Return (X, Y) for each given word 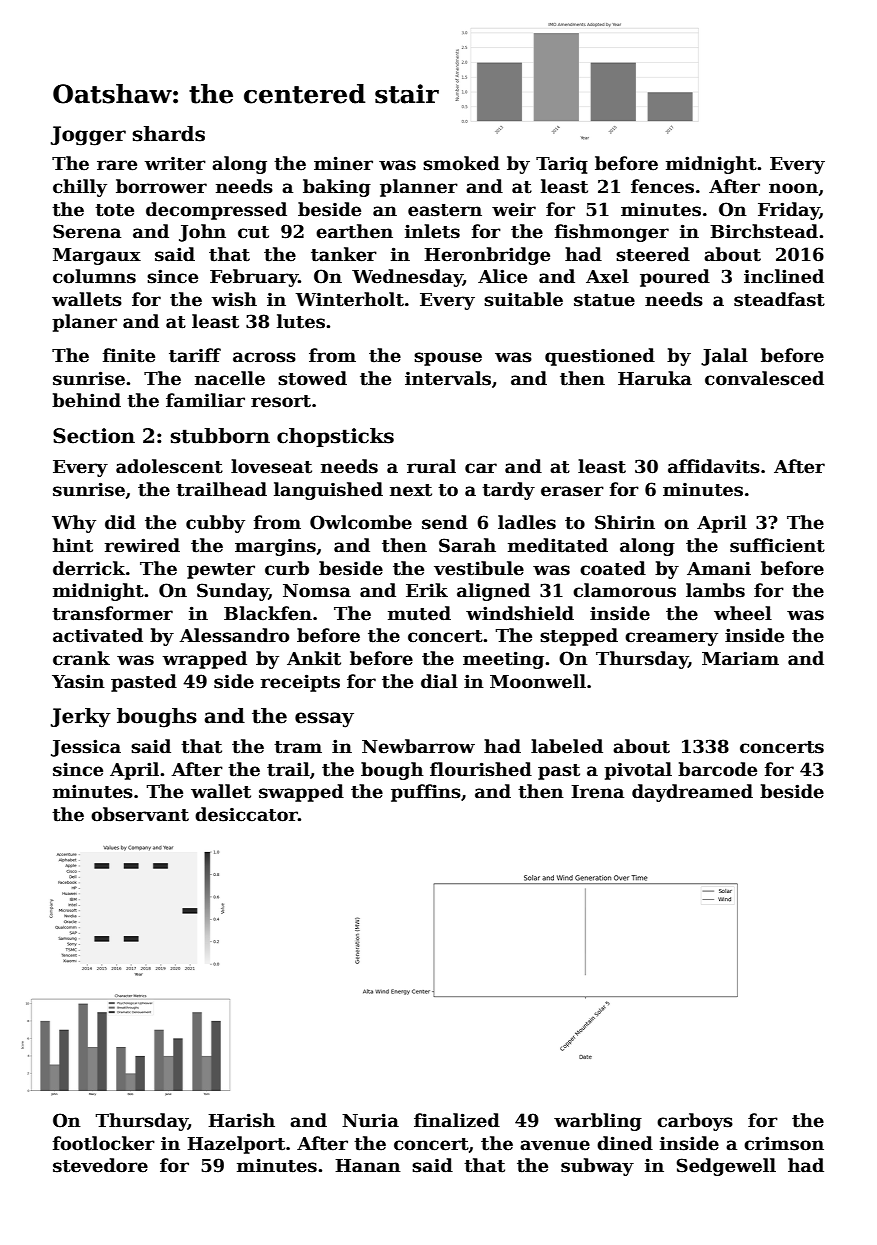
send (445, 522)
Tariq (562, 165)
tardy (508, 491)
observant (140, 814)
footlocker (104, 1143)
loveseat (271, 466)
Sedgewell (726, 1167)
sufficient (777, 545)
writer (175, 164)
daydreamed (692, 793)
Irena (597, 792)
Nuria (370, 1120)
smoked (461, 163)
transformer (112, 613)
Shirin (625, 522)
